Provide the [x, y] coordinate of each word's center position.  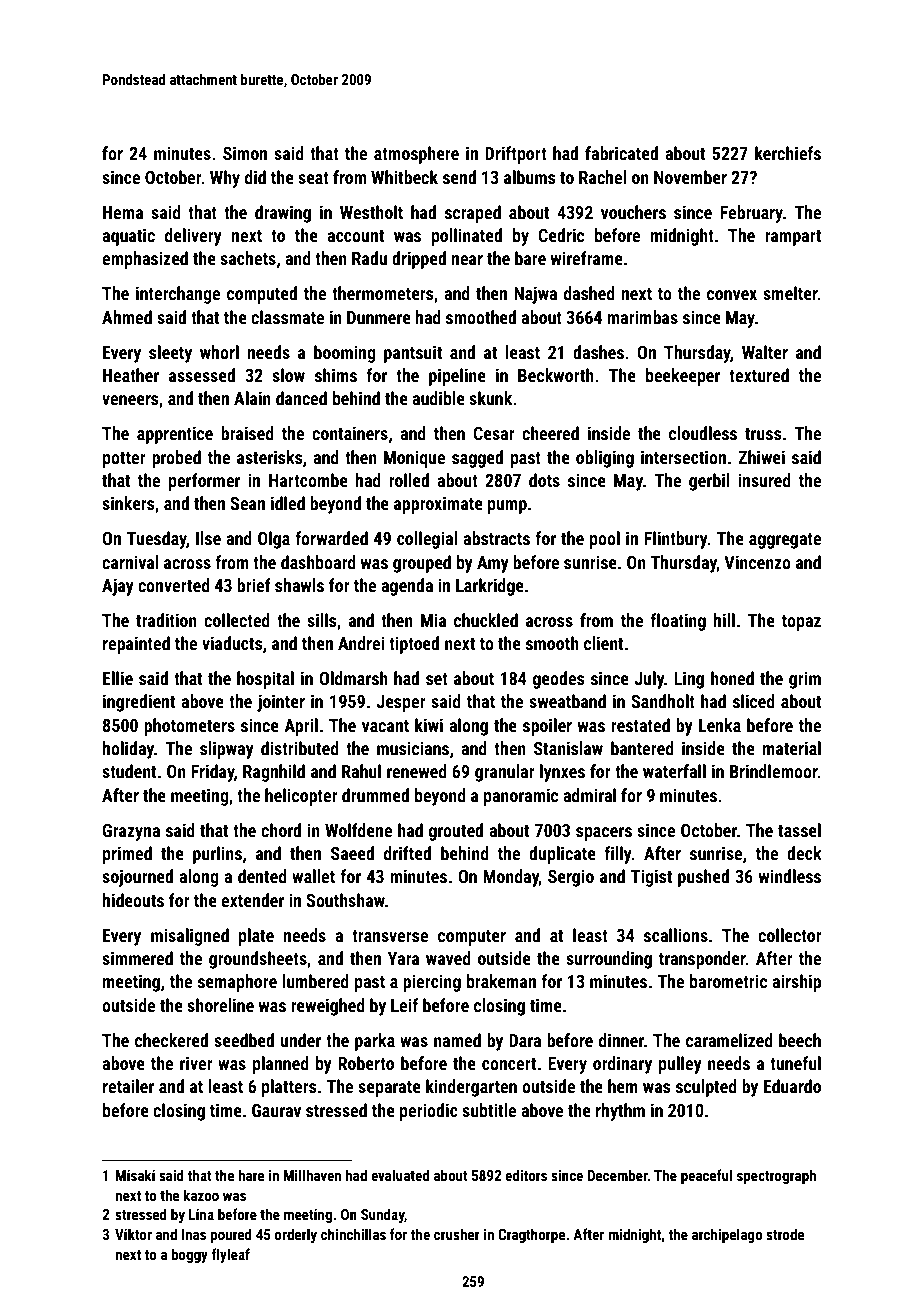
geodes [559, 680]
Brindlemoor [774, 771]
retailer [128, 1086]
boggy [189, 1255]
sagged [477, 459]
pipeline [457, 377]
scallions [676, 935]
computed [262, 295]
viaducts [232, 643]
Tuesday [157, 540]
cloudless [703, 433]
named [457, 1040]
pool [605, 540]
